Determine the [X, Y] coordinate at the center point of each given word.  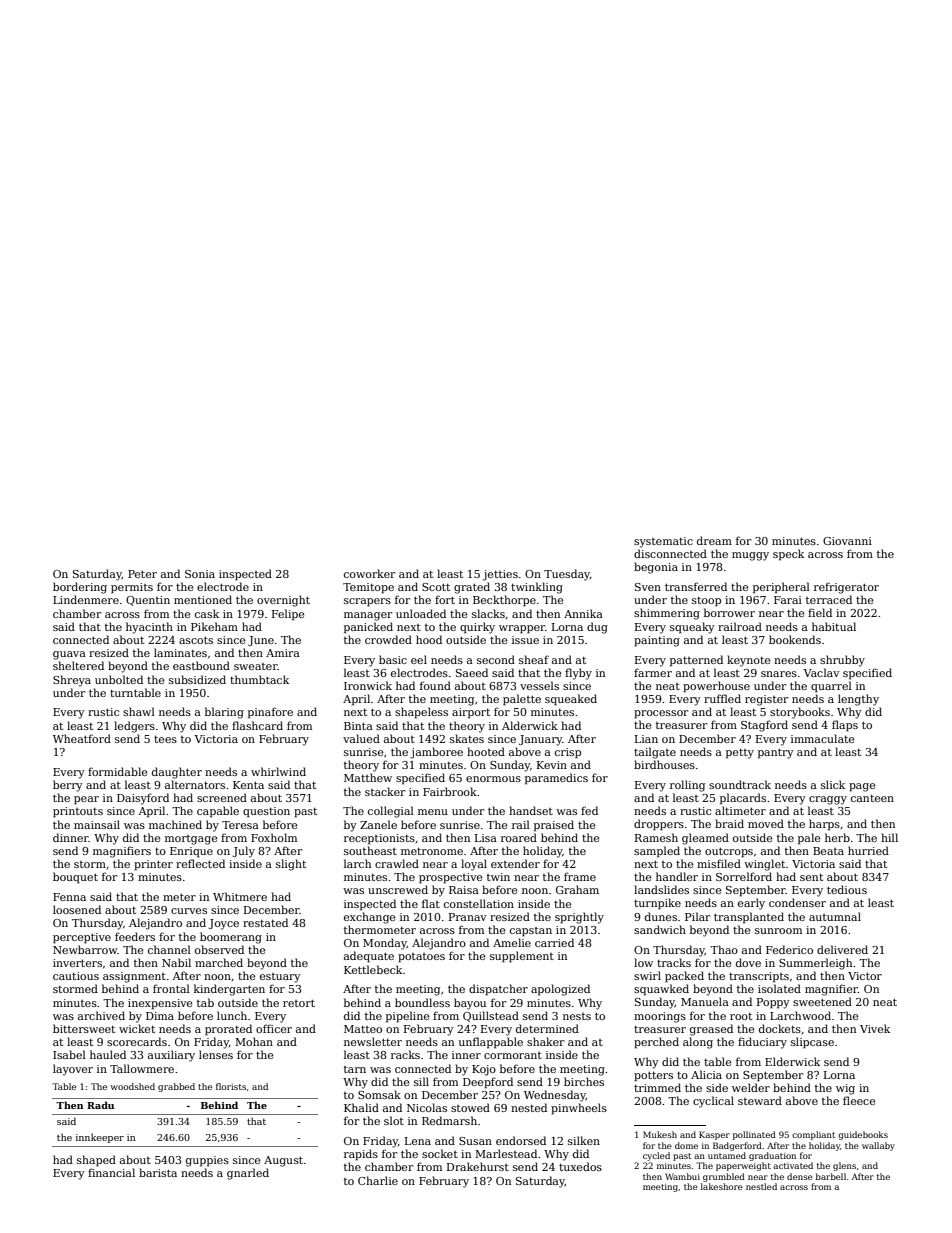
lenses [216, 1054]
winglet [764, 865]
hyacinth [149, 628]
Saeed [472, 672]
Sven [648, 587]
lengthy [858, 700]
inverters [77, 963]
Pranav [468, 917]
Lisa [486, 838]
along [698, 1043]
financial [111, 1172]
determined [547, 1028]
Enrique [191, 852]
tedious [847, 889]
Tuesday [567, 575]
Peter [142, 574]
